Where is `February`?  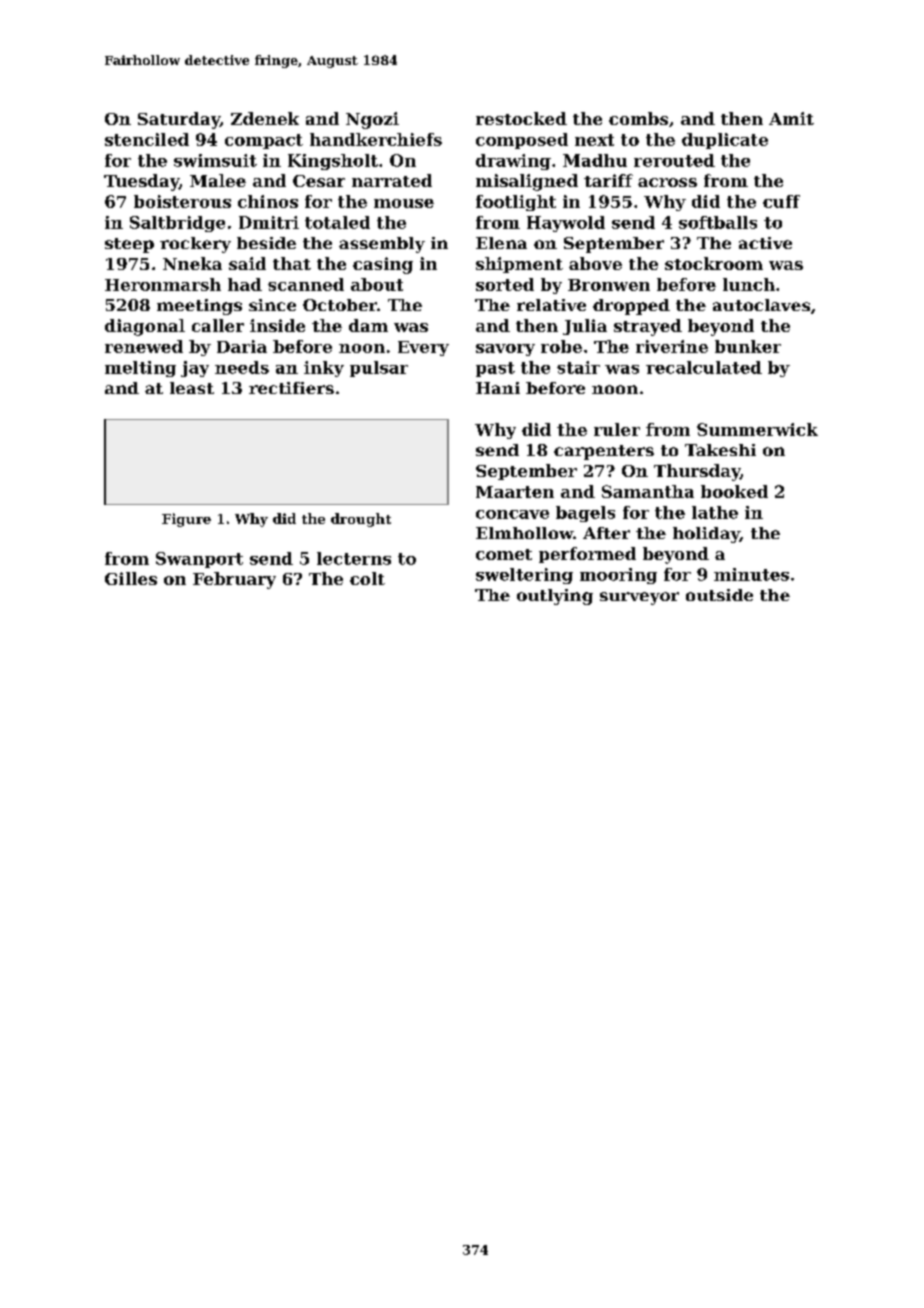
February is located at coordinates (234, 580).
